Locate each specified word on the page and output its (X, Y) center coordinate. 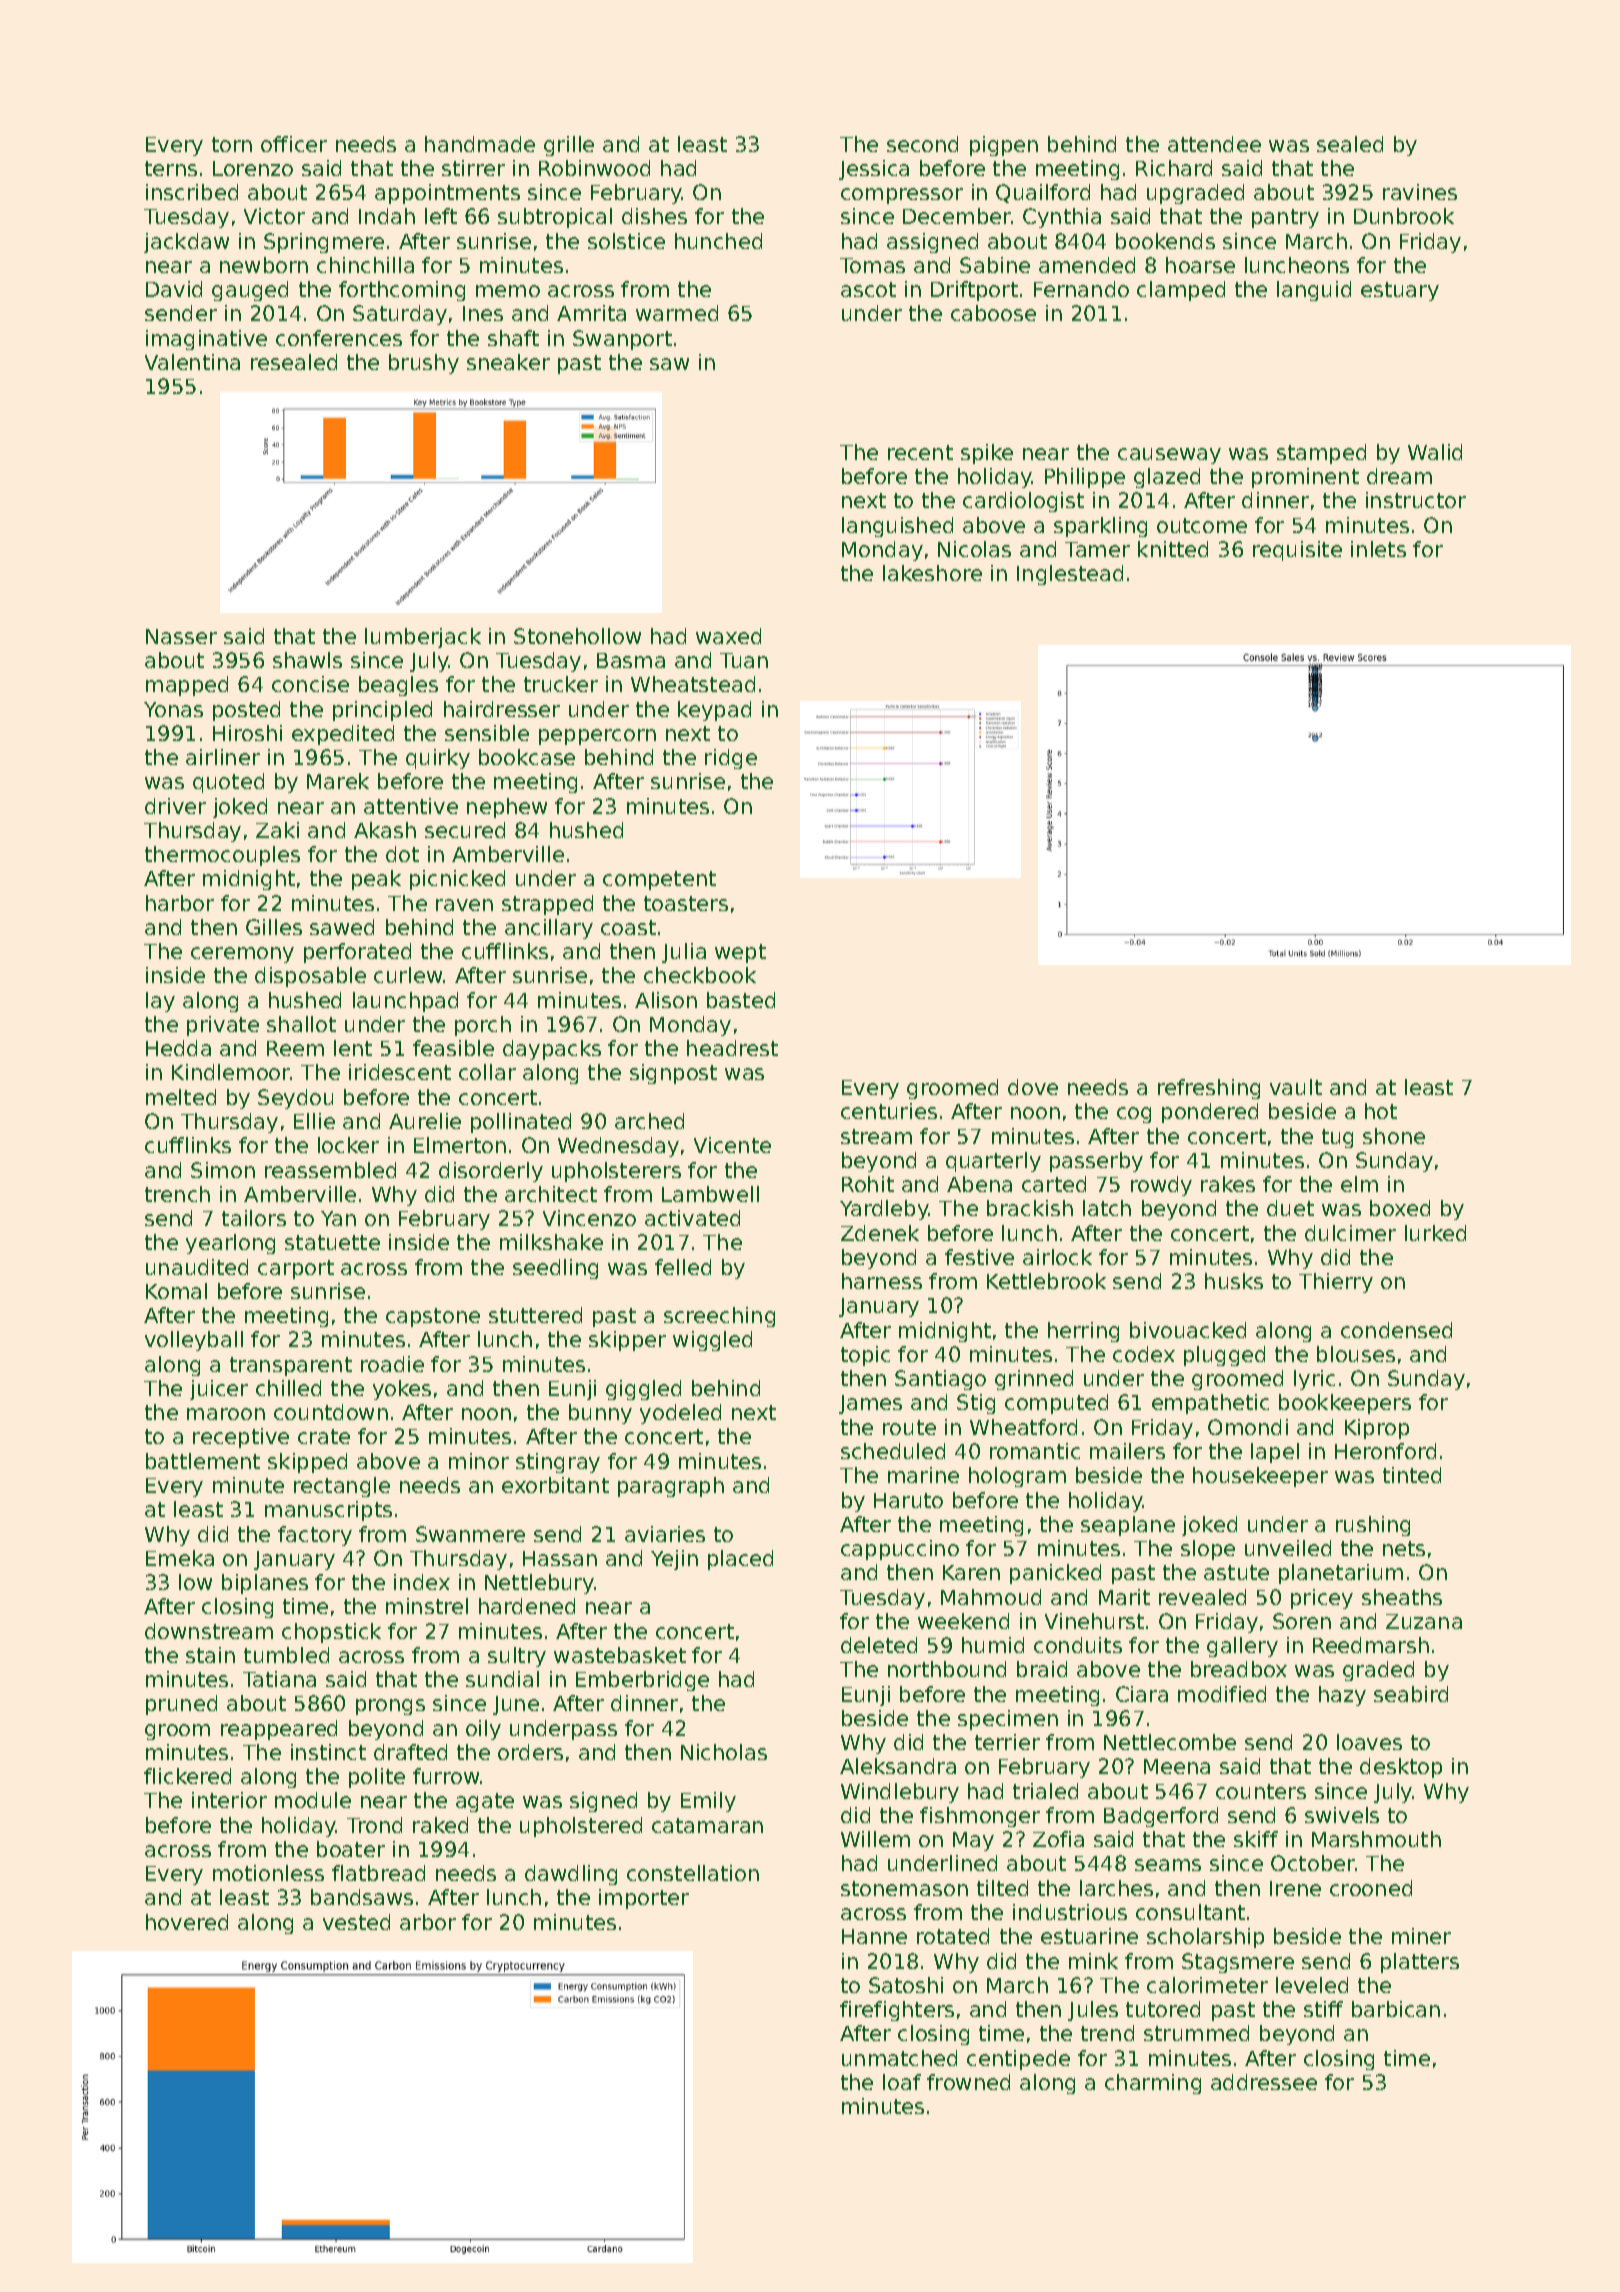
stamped (1321, 454)
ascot (868, 289)
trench (177, 1194)
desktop (1401, 1768)
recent (920, 452)
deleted (879, 1645)
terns (171, 168)
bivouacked (1188, 1330)
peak (376, 880)
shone (1394, 1136)
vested (356, 1922)
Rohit (868, 1184)
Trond (374, 1825)
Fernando (1081, 289)
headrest (732, 1048)
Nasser (181, 636)
